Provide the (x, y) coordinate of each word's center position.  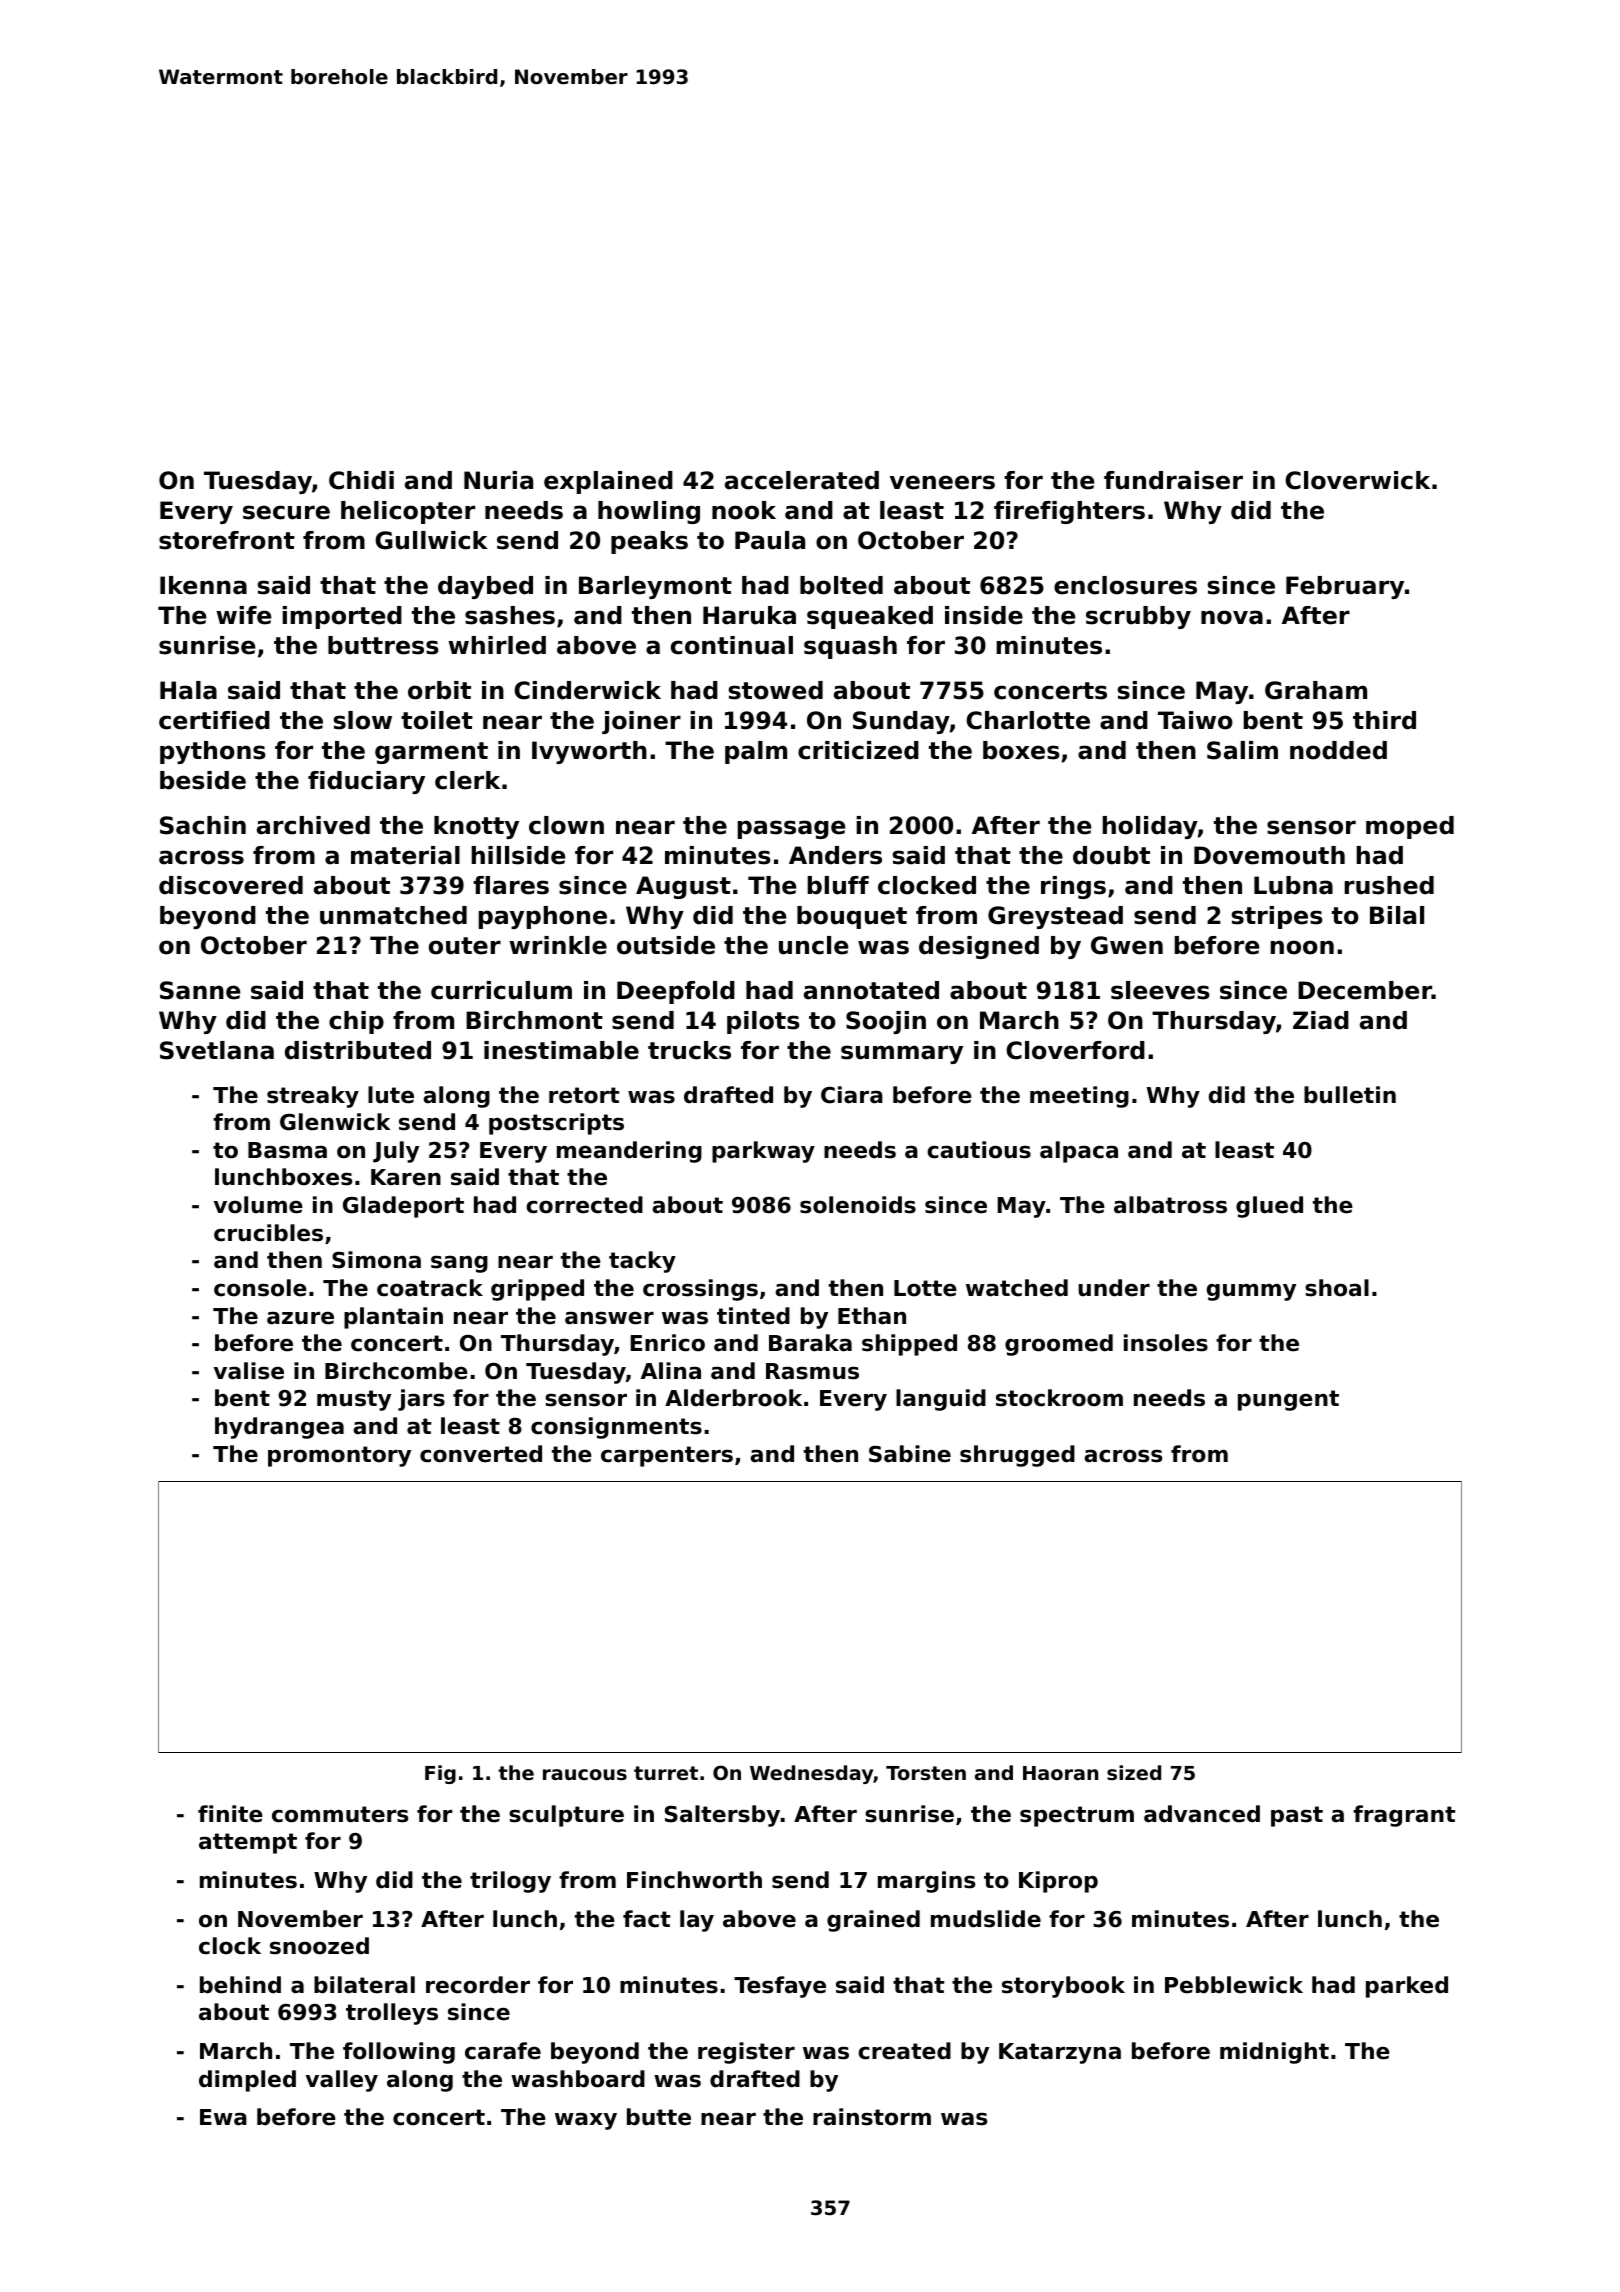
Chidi (361, 480)
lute (391, 1095)
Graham (1316, 690)
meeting (1079, 1097)
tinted (753, 1316)
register (746, 2053)
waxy (586, 2121)
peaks (649, 542)
